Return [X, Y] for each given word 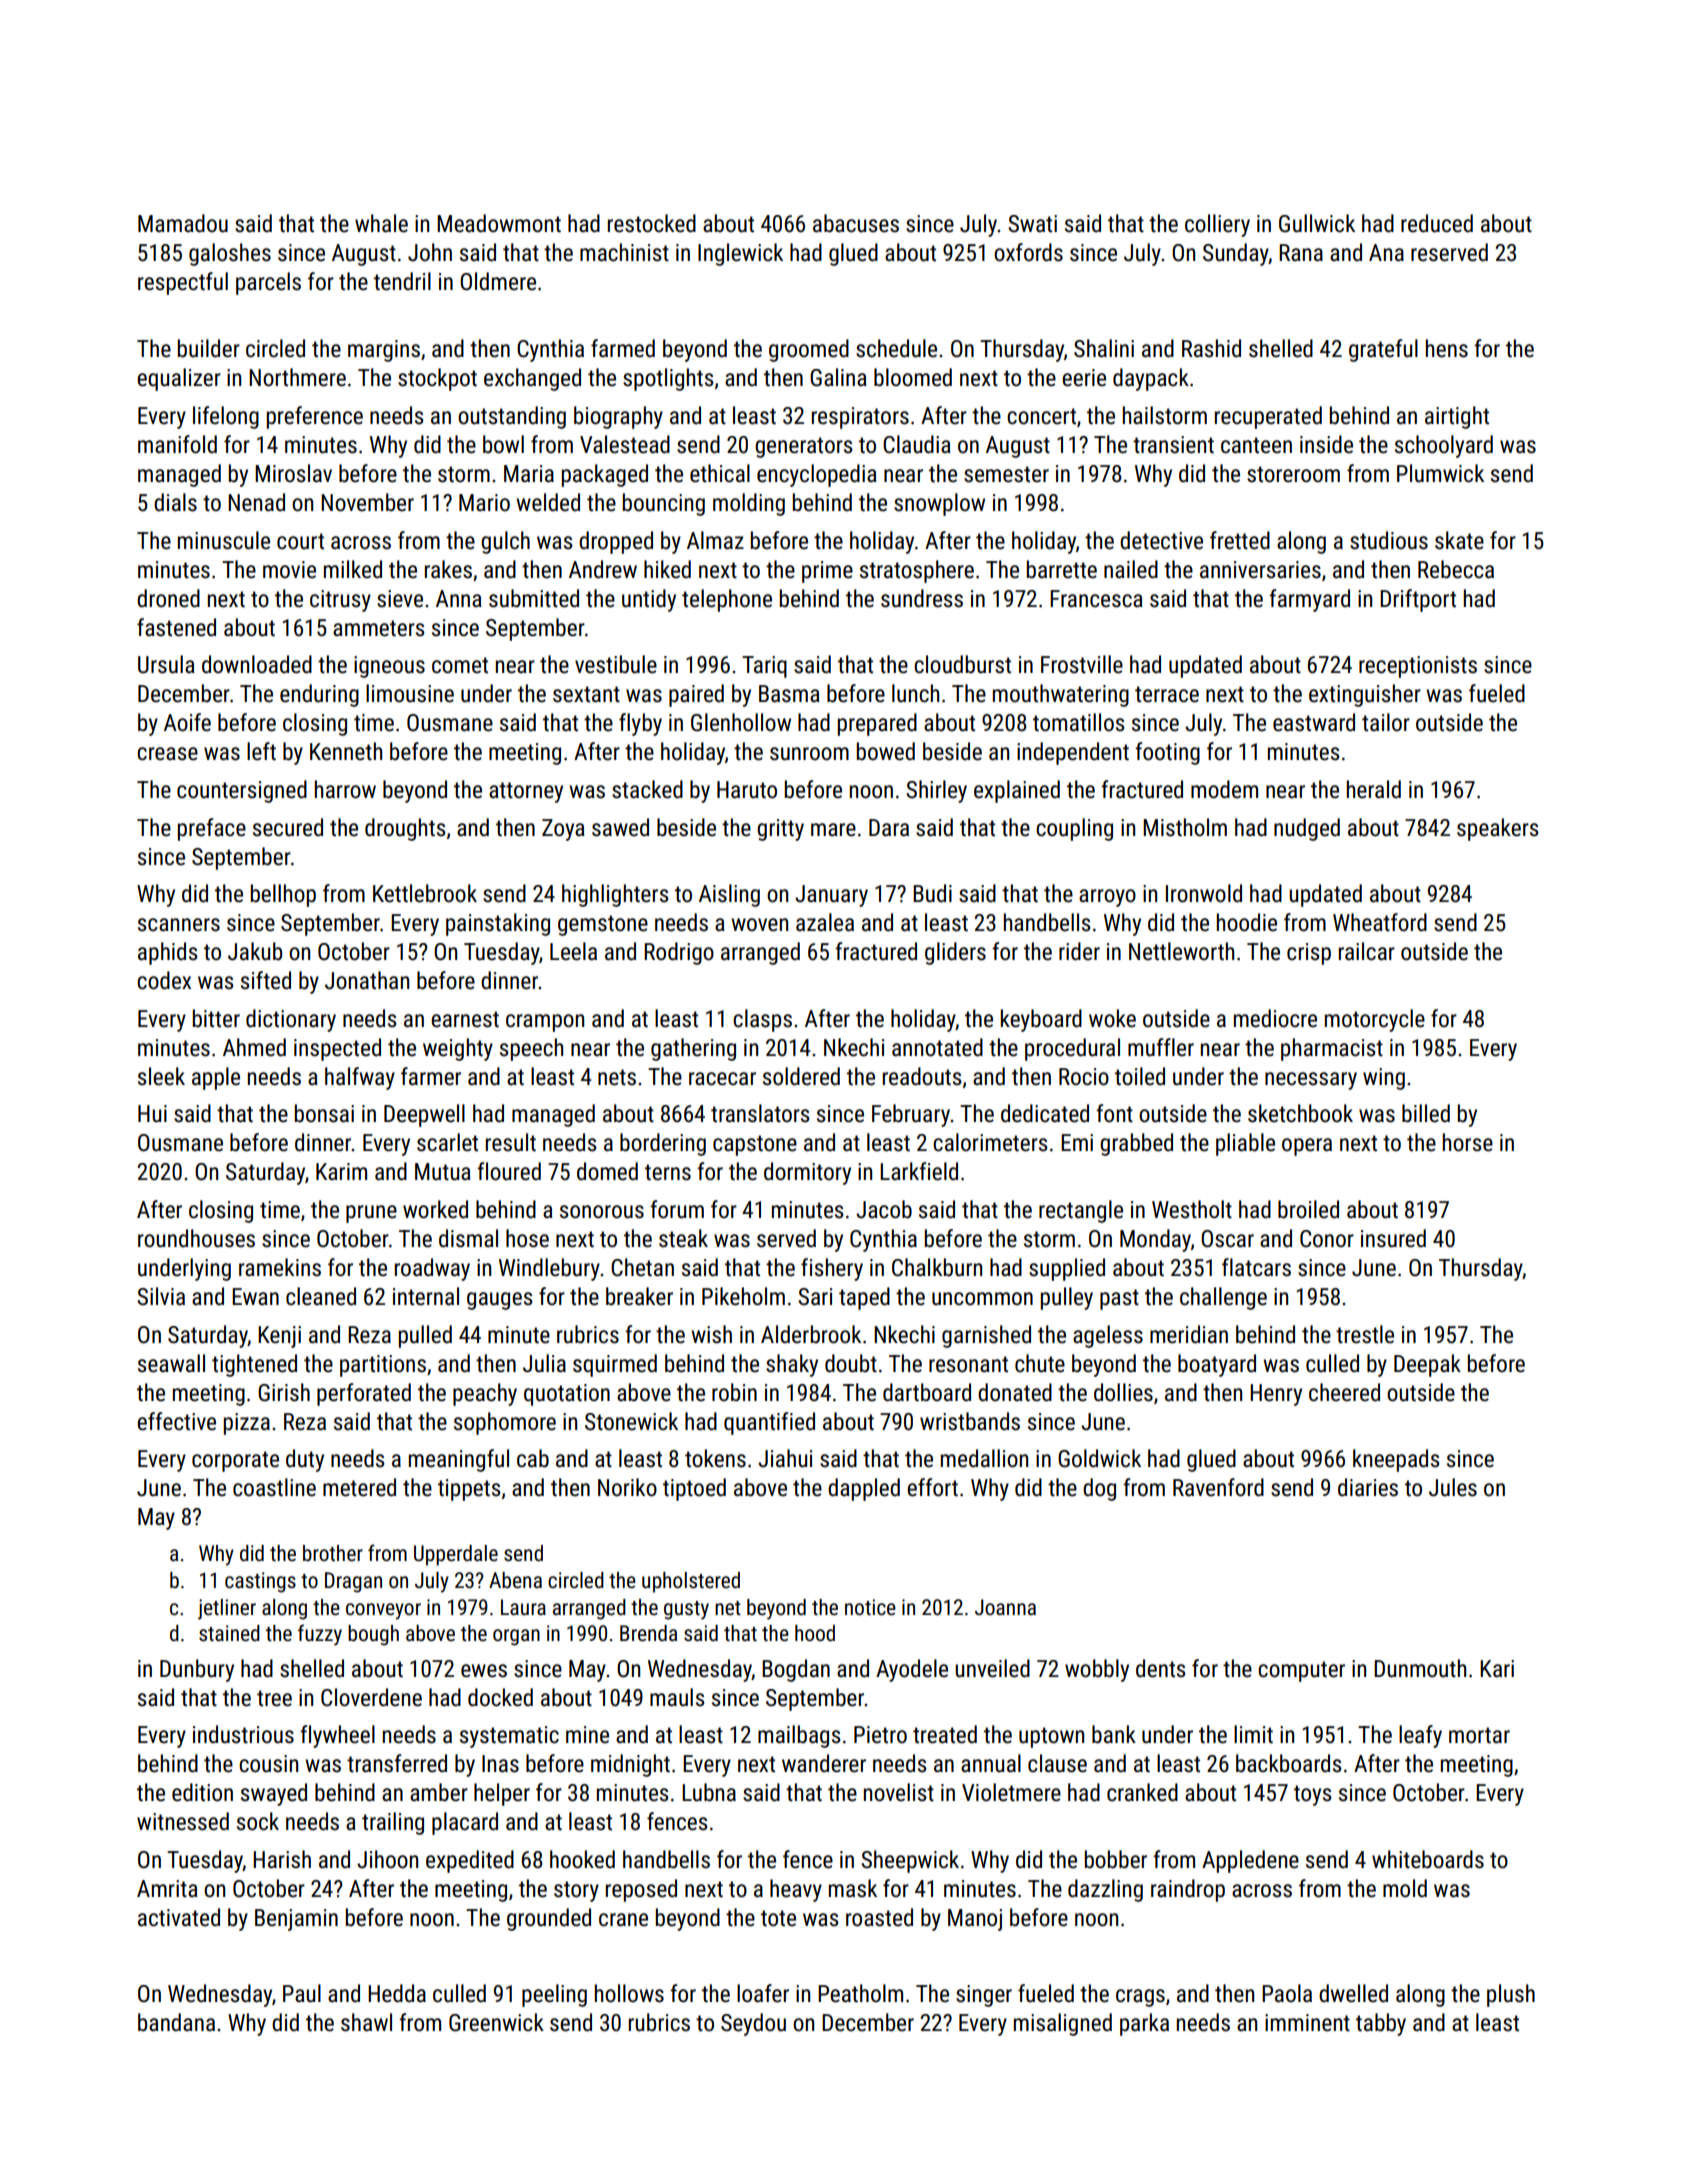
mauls [677, 1697]
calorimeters [990, 1142]
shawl [366, 2022]
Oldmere [498, 281]
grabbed [1136, 1144]
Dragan [353, 1582]
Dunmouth [1420, 1668]
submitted [534, 598]
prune [371, 1214]
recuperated [1268, 417]
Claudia [917, 444]
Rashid [1211, 348]
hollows [629, 1993]
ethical [720, 473]
